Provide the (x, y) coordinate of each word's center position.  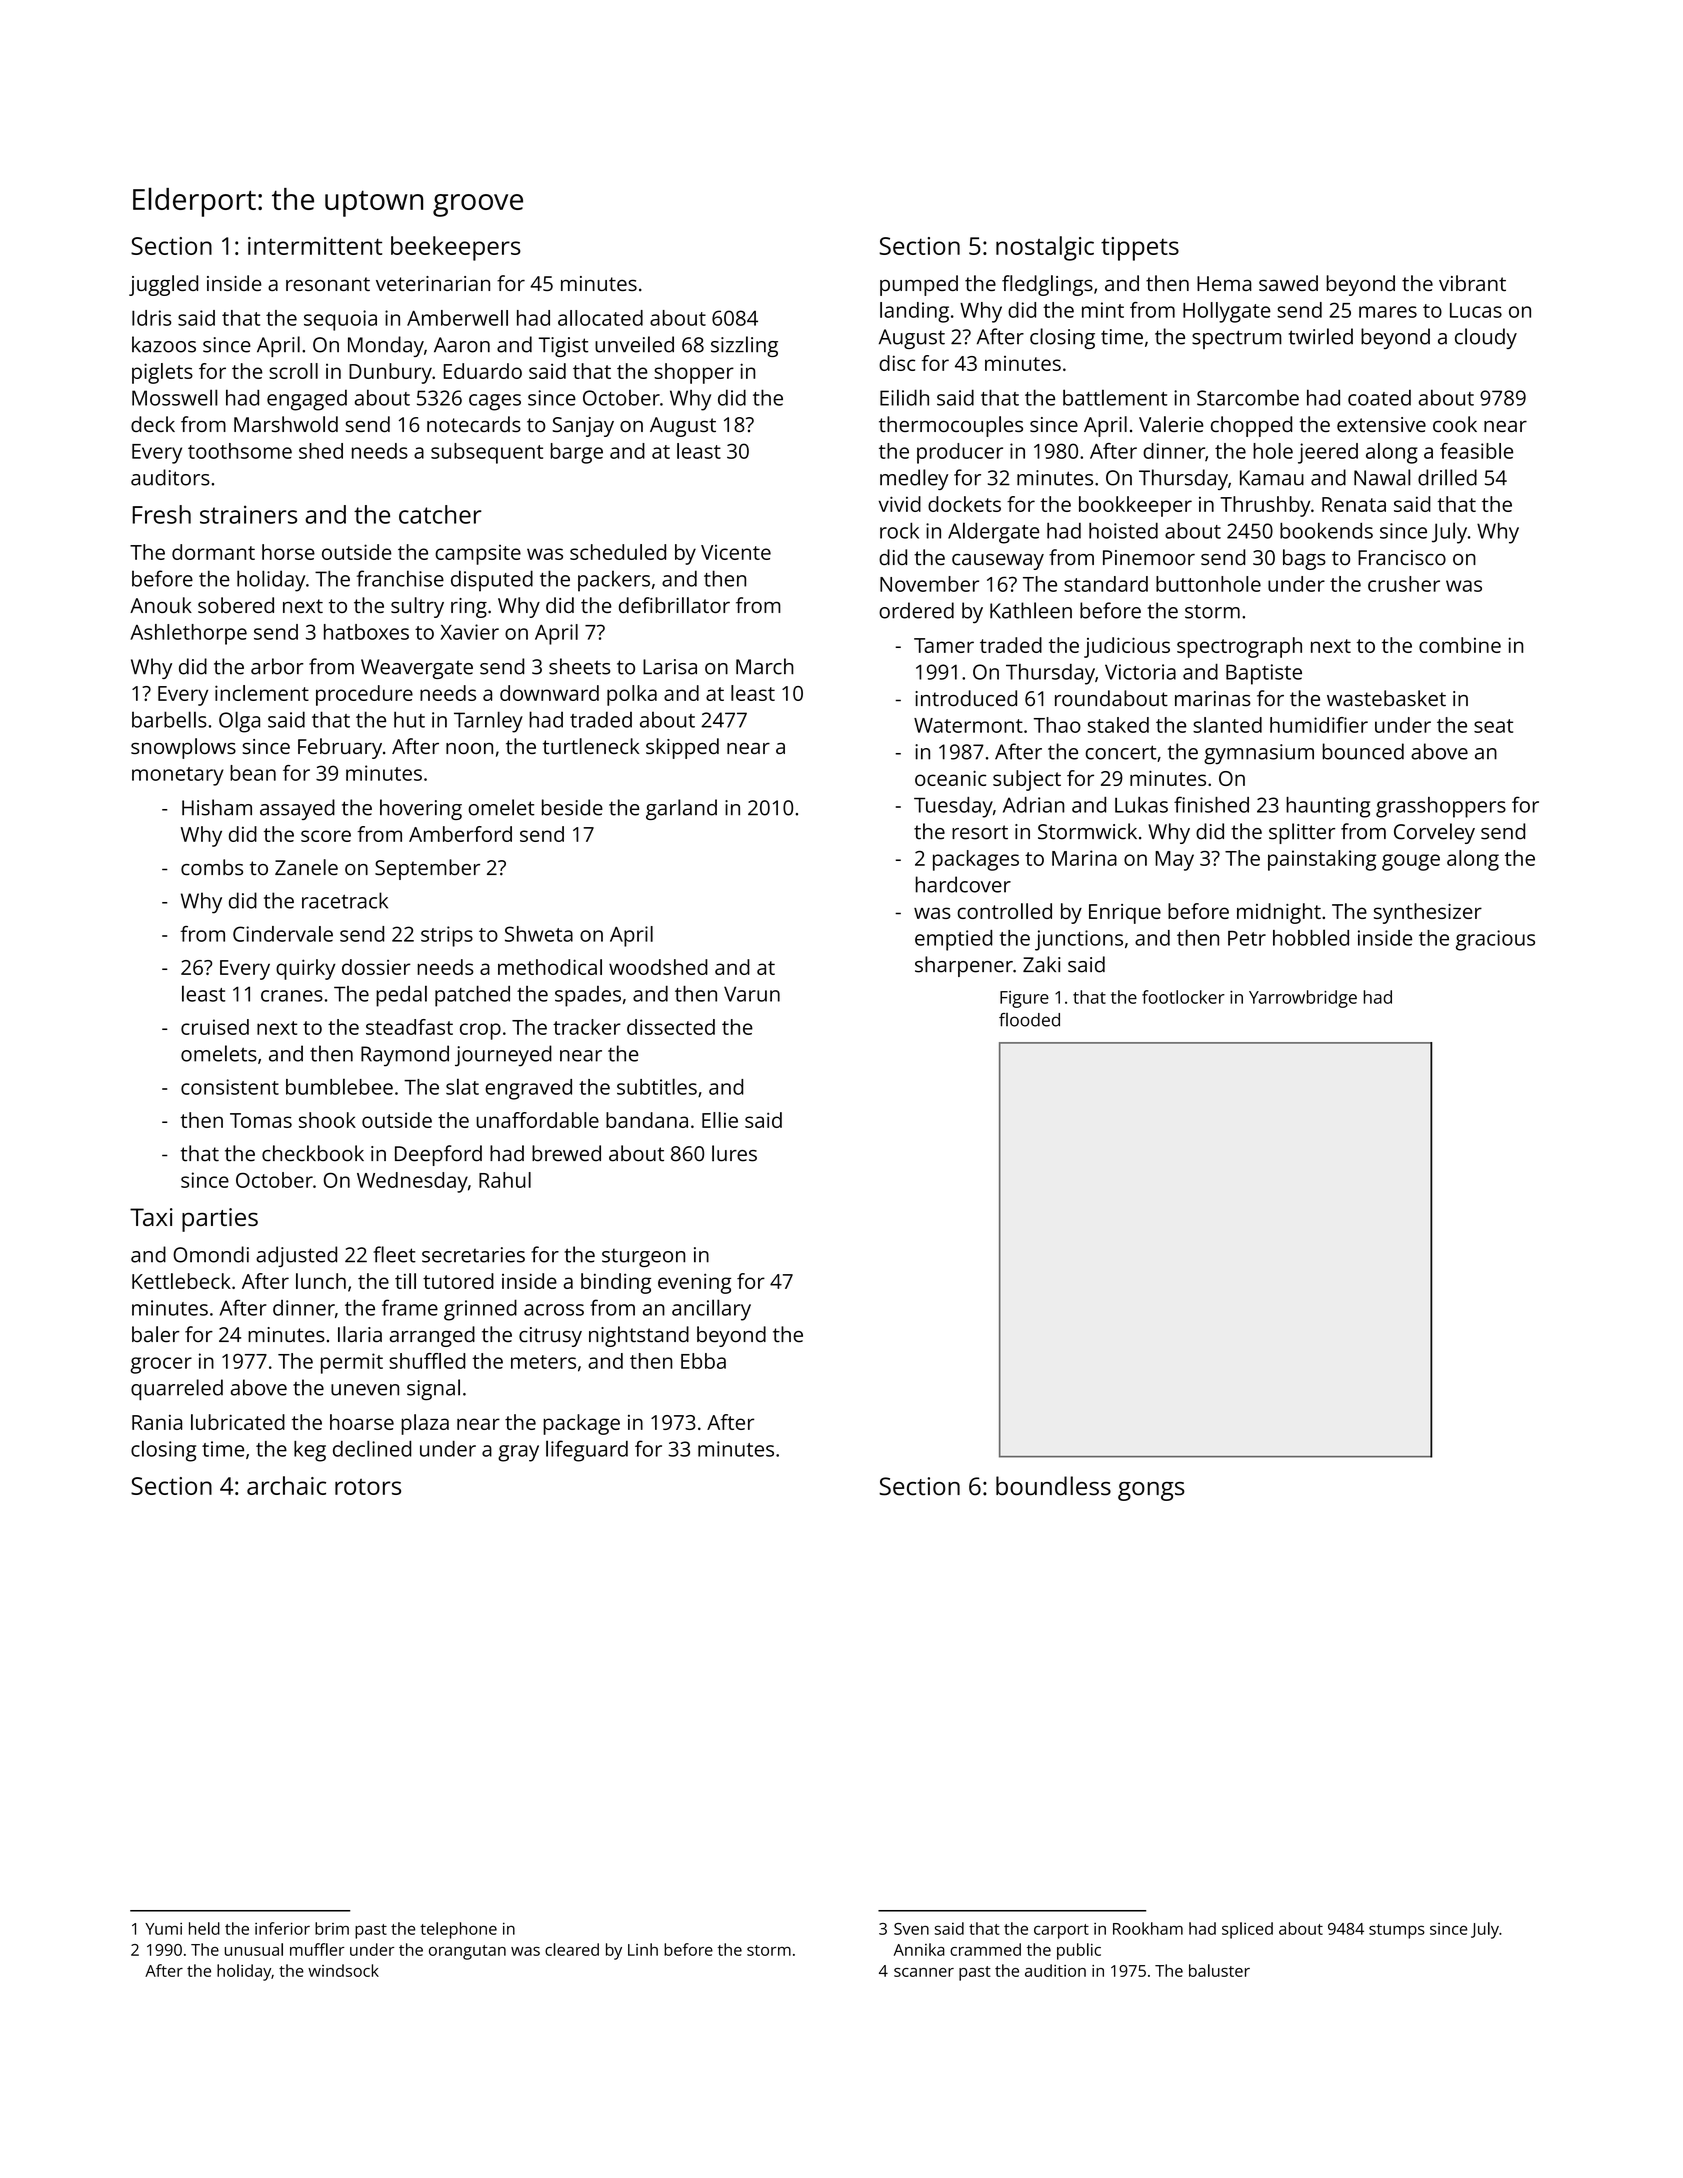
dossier (376, 967)
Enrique (1125, 914)
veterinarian (433, 283)
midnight (1279, 913)
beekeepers (456, 248)
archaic (286, 1485)
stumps (1397, 1931)
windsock (343, 1970)
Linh (643, 1949)
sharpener (964, 966)
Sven (911, 1929)
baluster (1219, 1970)
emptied (953, 940)
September (427, 869)
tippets (1140, 249)
